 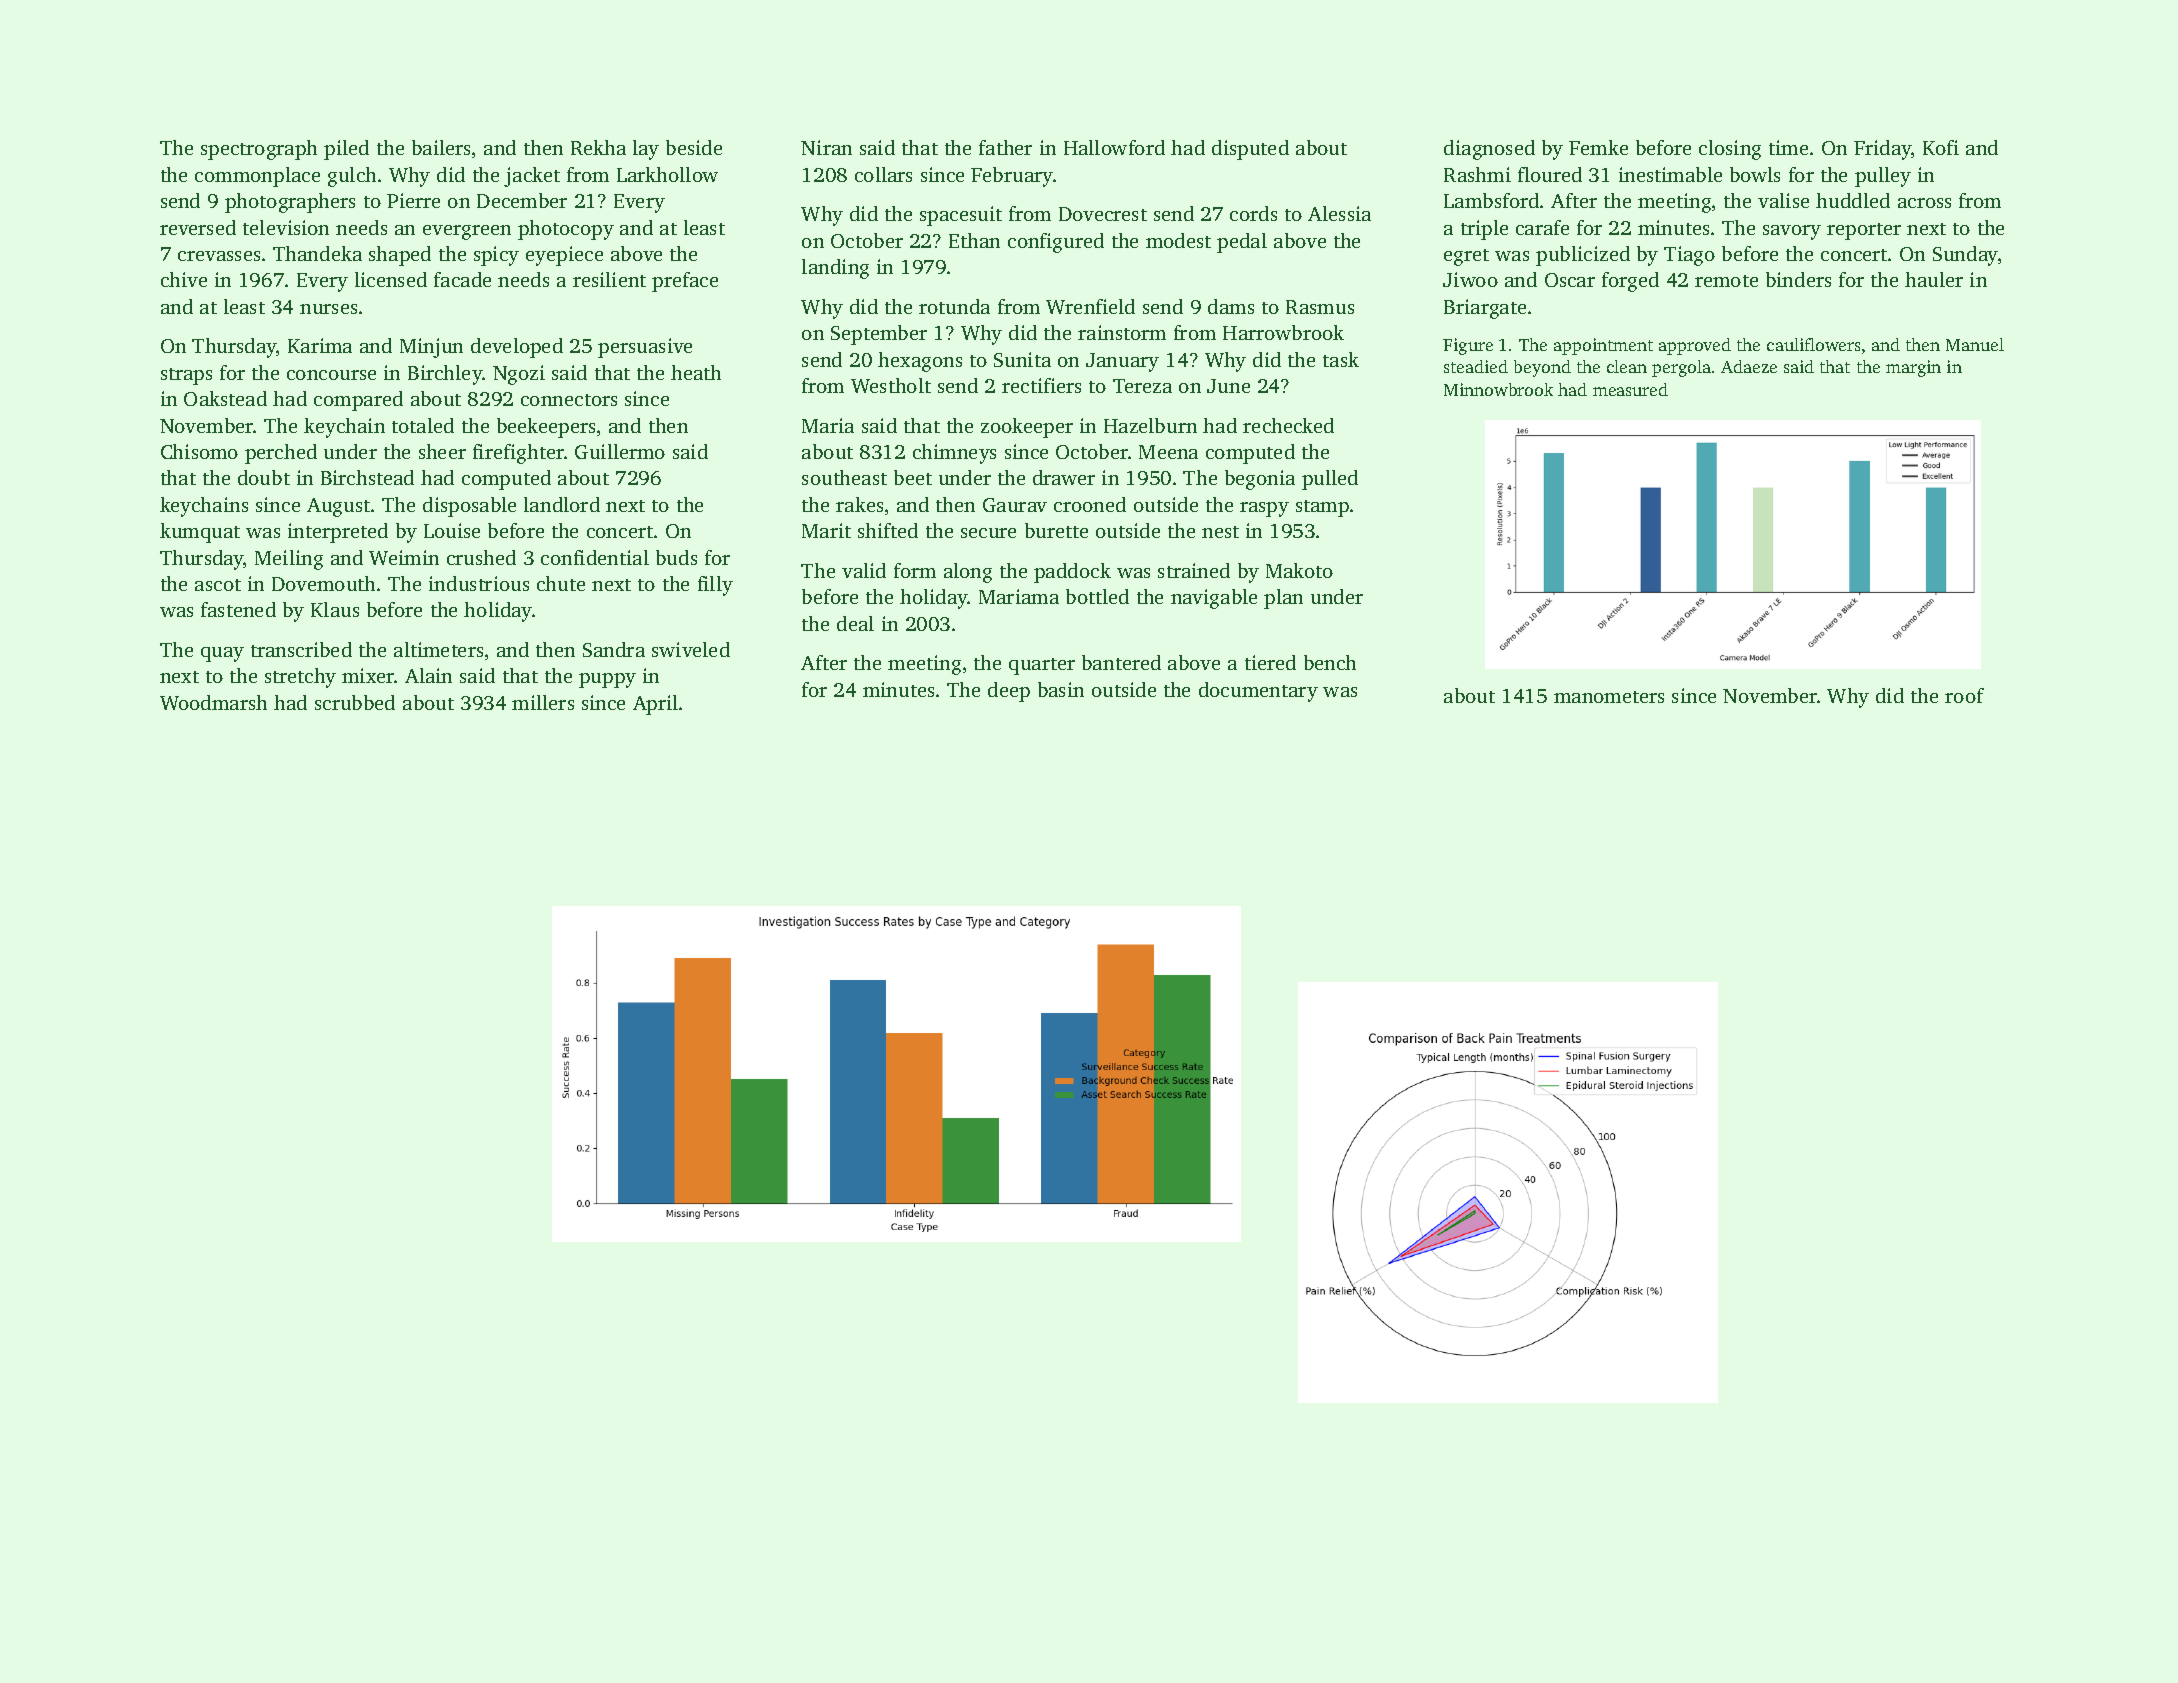 I want to click on margin, so click(x=1913, y=368).
